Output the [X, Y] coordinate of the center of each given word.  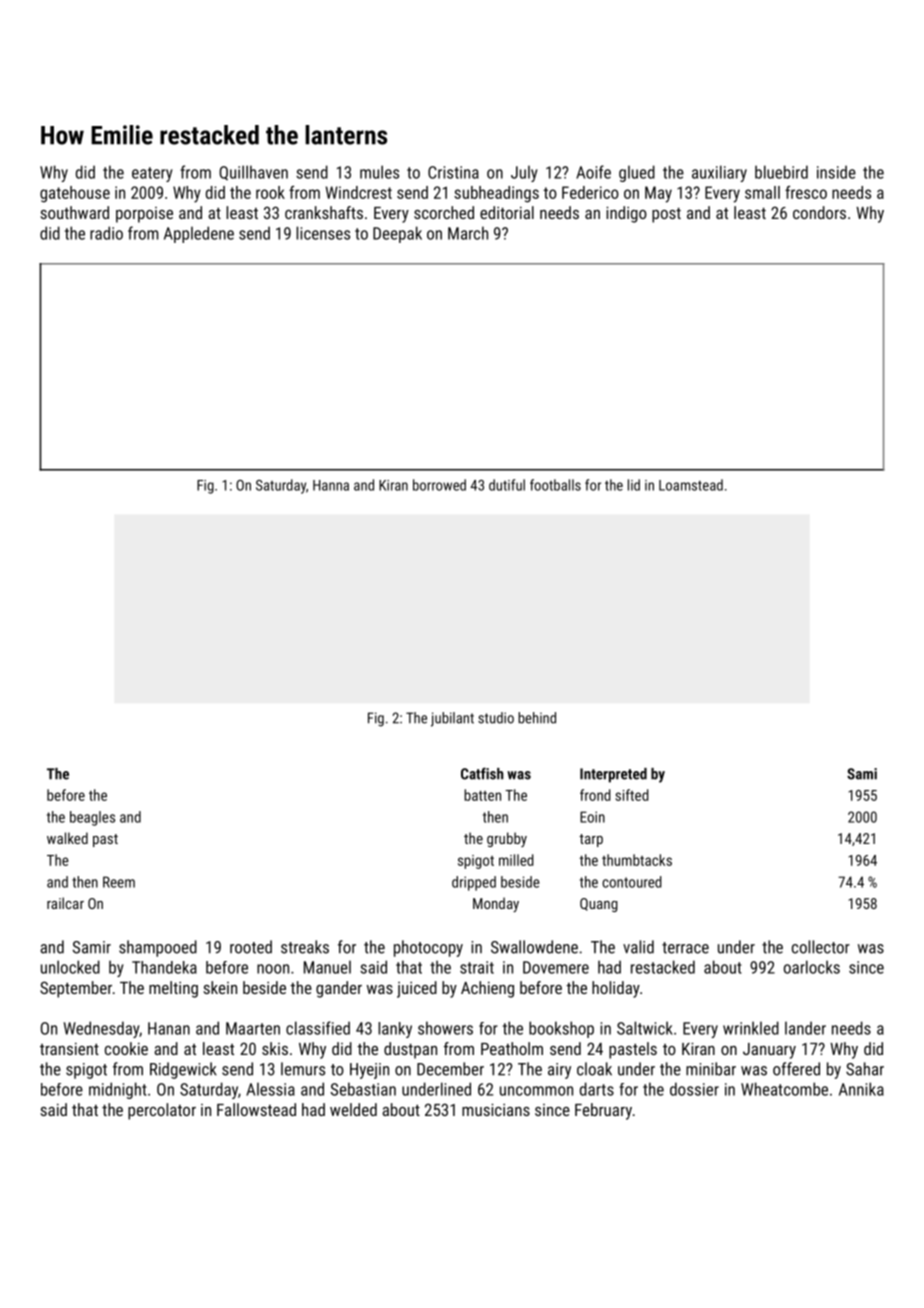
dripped [474, 883]
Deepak [397, 234]
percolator [162, 1111]
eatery [152, 174]
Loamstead [691, 485]
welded [353, 1109]
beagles [92, 818]
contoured [632, 882]
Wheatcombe [784, 1089]
